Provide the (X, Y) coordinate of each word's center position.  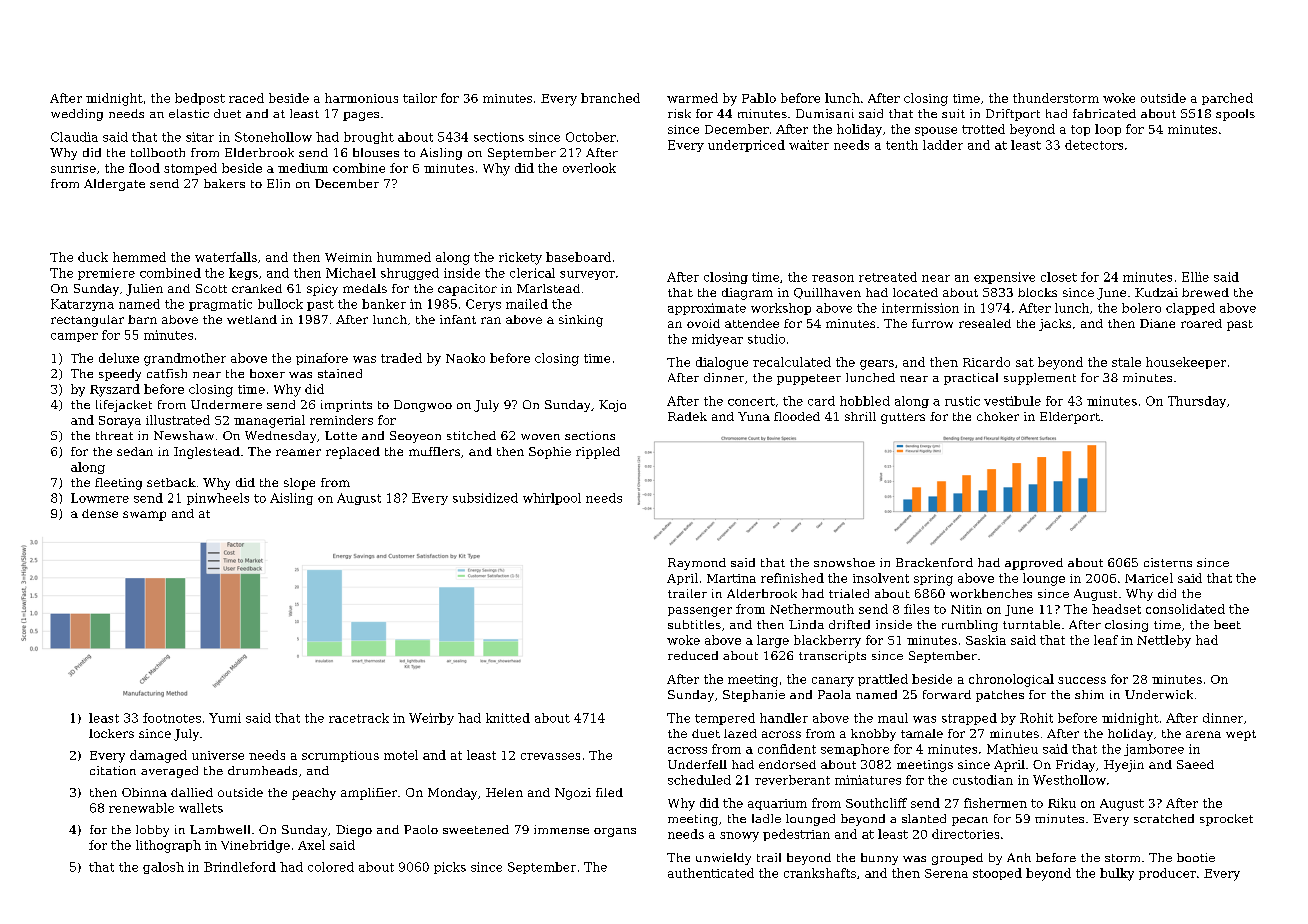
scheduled (699, 780)
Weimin (348, 257)
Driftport (1013, 115)
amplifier (369, 794)
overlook (589, 168)
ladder (943, 145)
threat (114, 435)
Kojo (612, 406)
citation (113, 770)
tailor (420, 98)
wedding (77, 115)
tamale (922, 733)
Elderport (1070, 418)
